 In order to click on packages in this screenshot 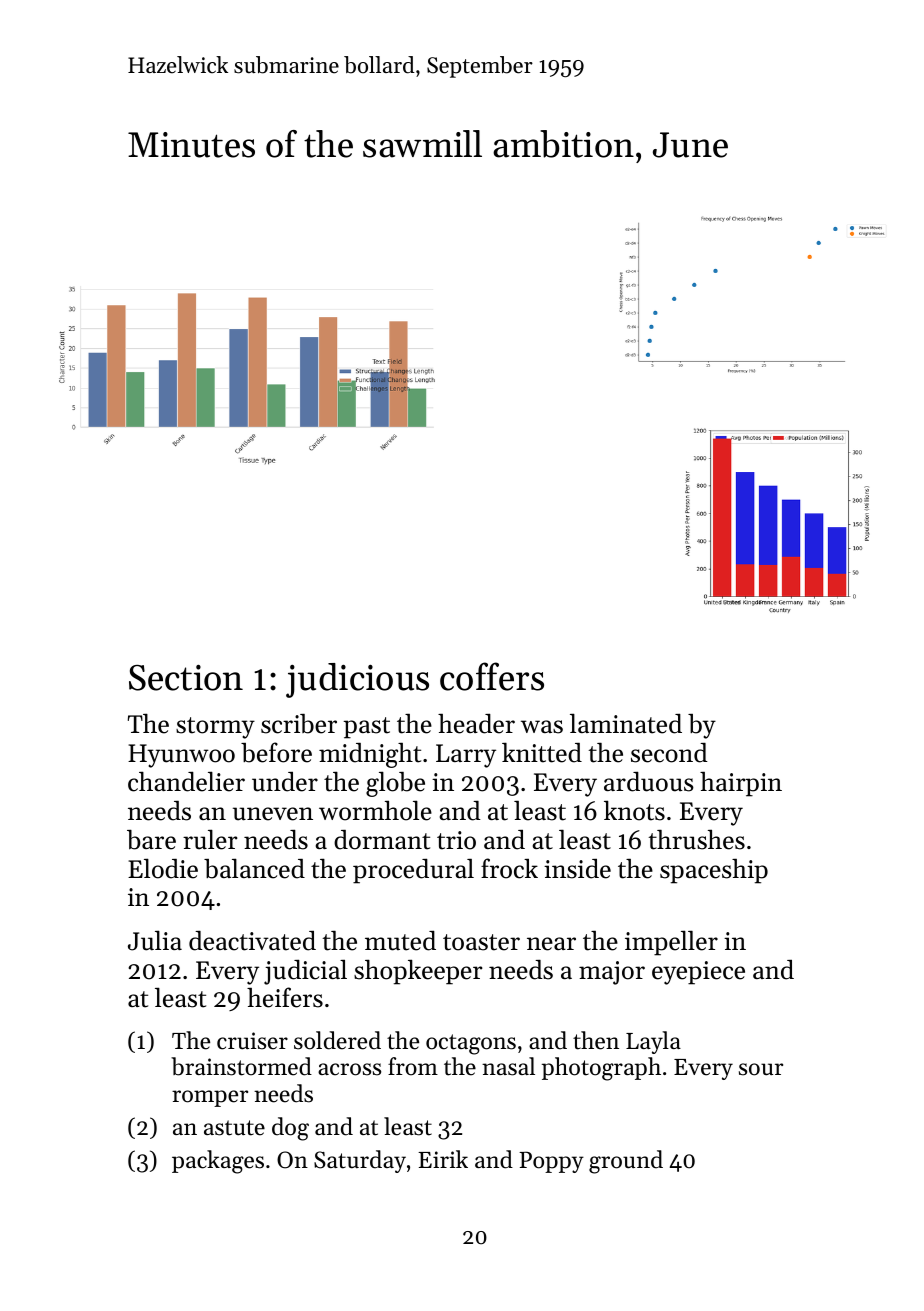, I will do `click(218, 1162)`.
